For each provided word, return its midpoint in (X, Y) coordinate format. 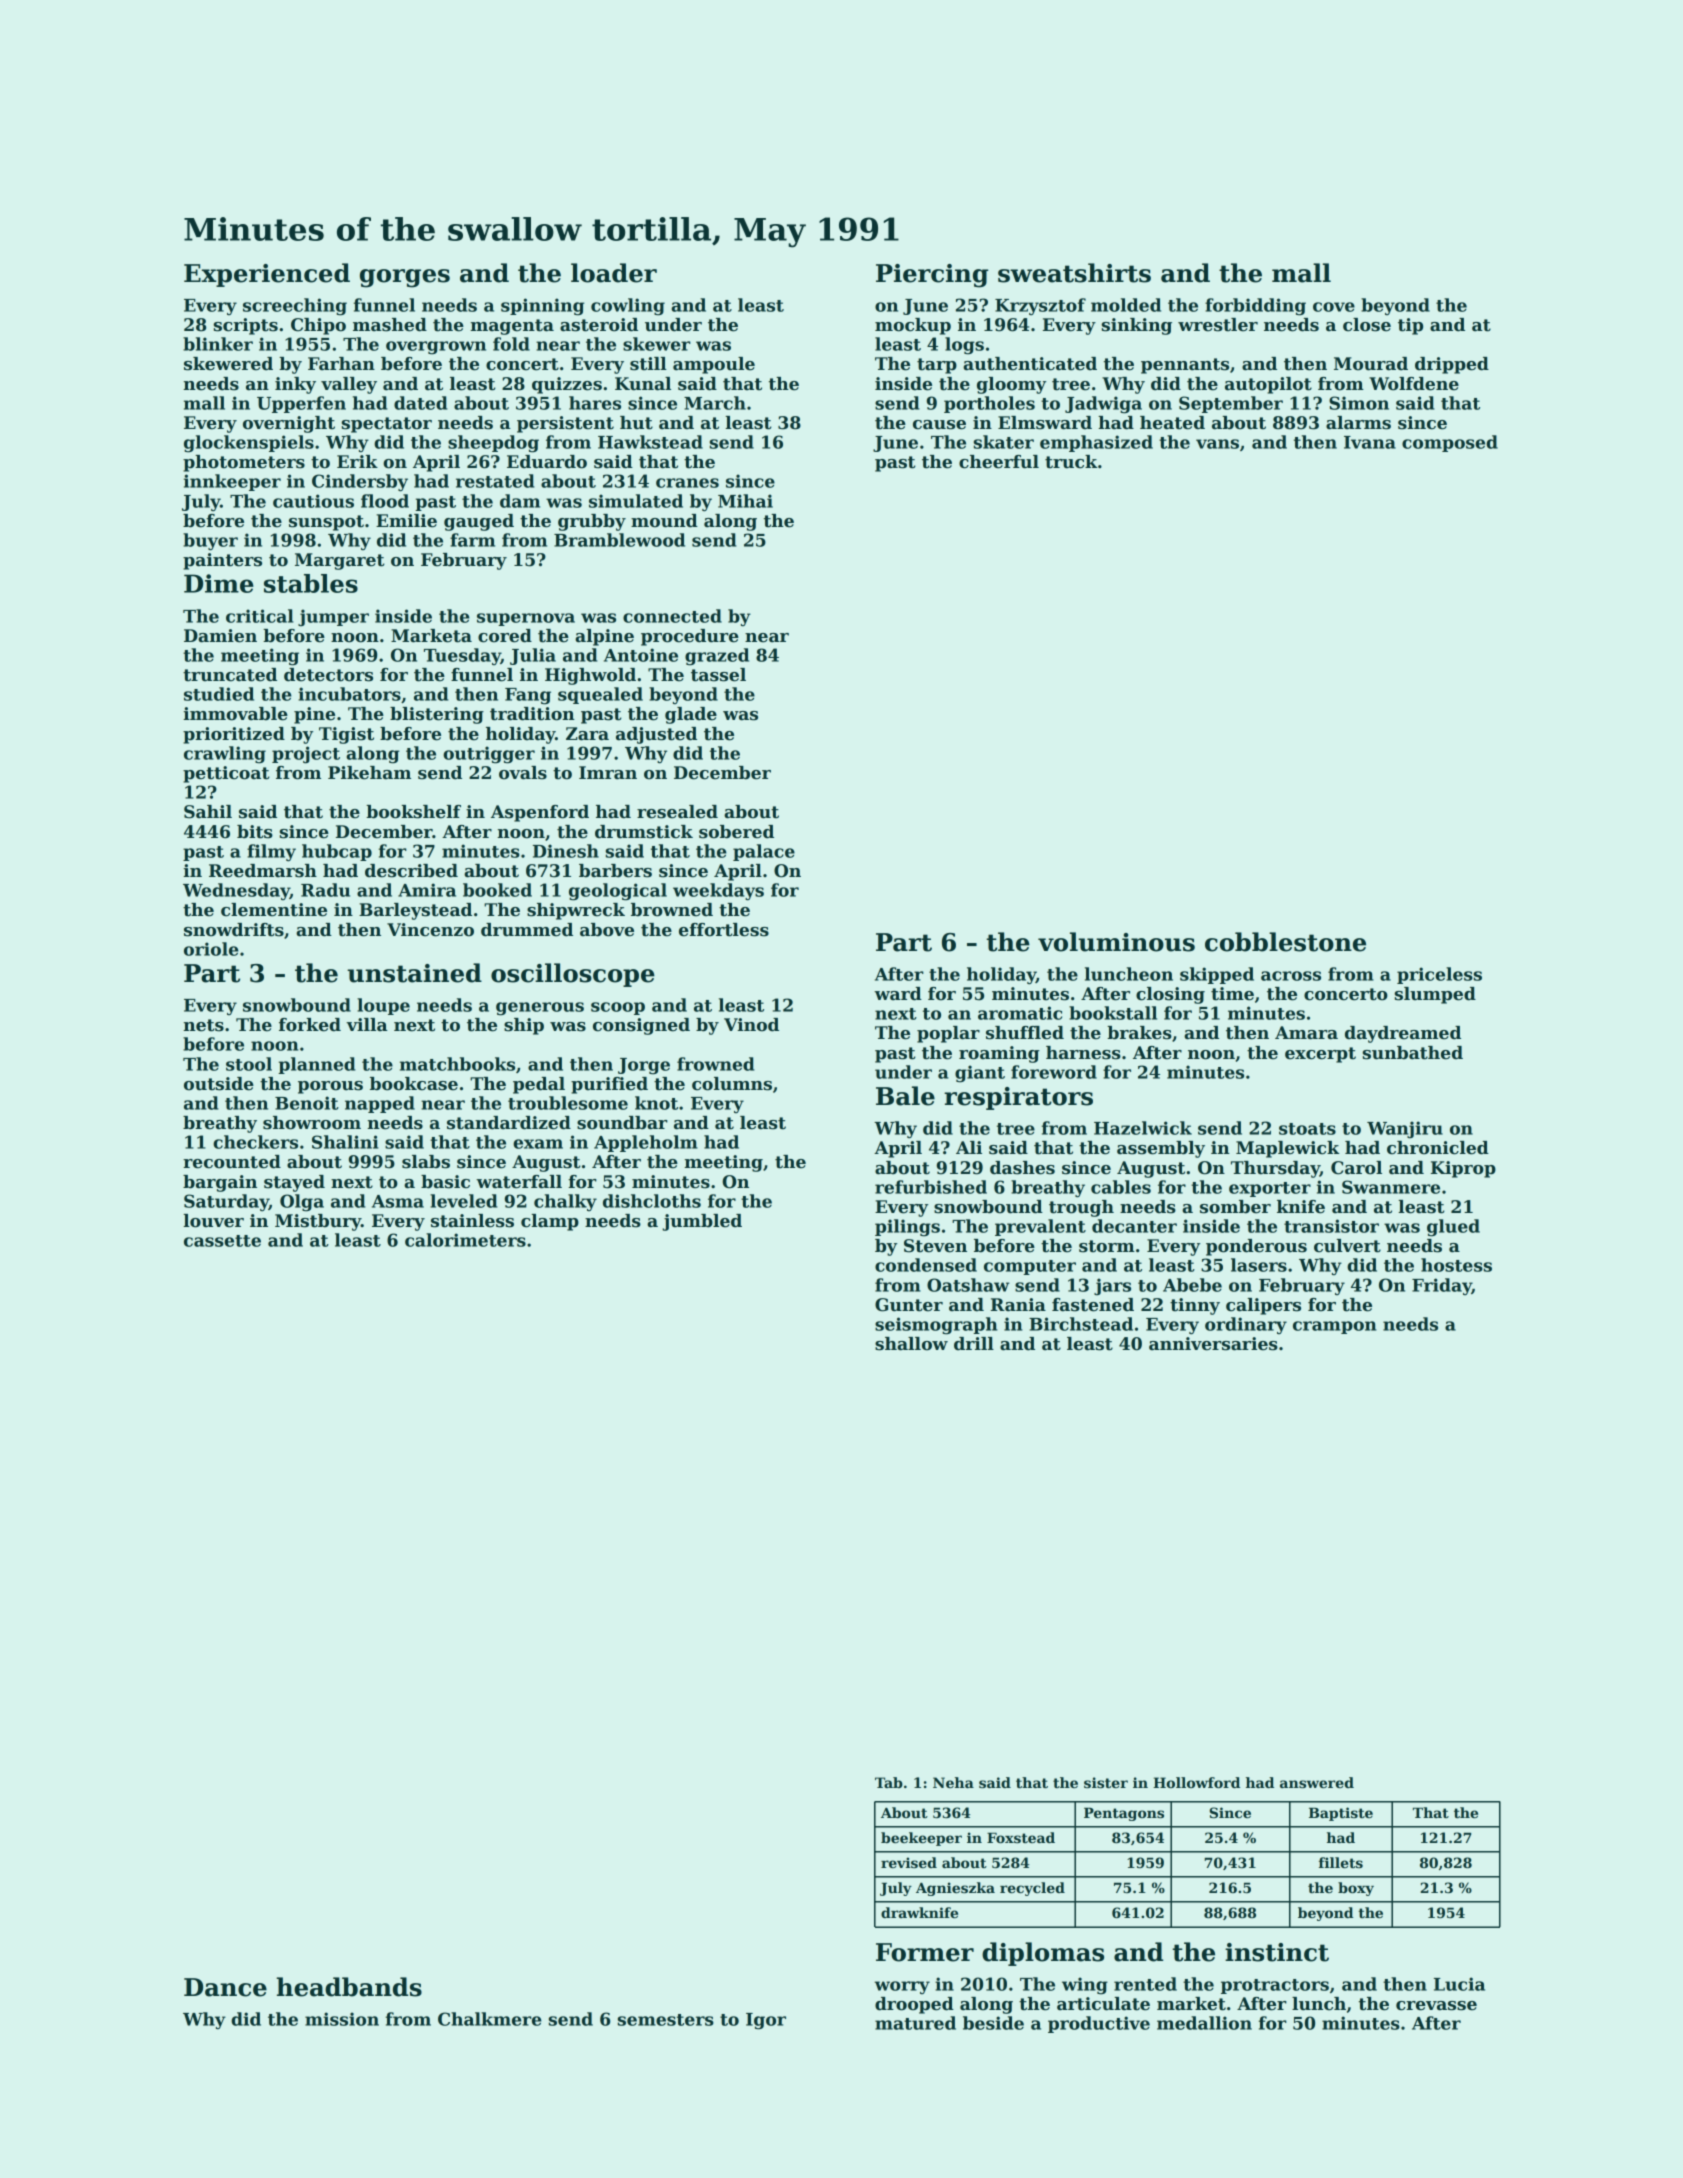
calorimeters (465, 1240)
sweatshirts (1074, 273)
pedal (539, 1085)
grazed (717, 657)
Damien (220, 636)
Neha (953, 1782)
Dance (225, 1987)
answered (1317, 1782)
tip (1410, 326)
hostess (1456, 1265)
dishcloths (652, 1201)
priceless (1439, 975)
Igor (766, 2021)
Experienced (267, 275)
